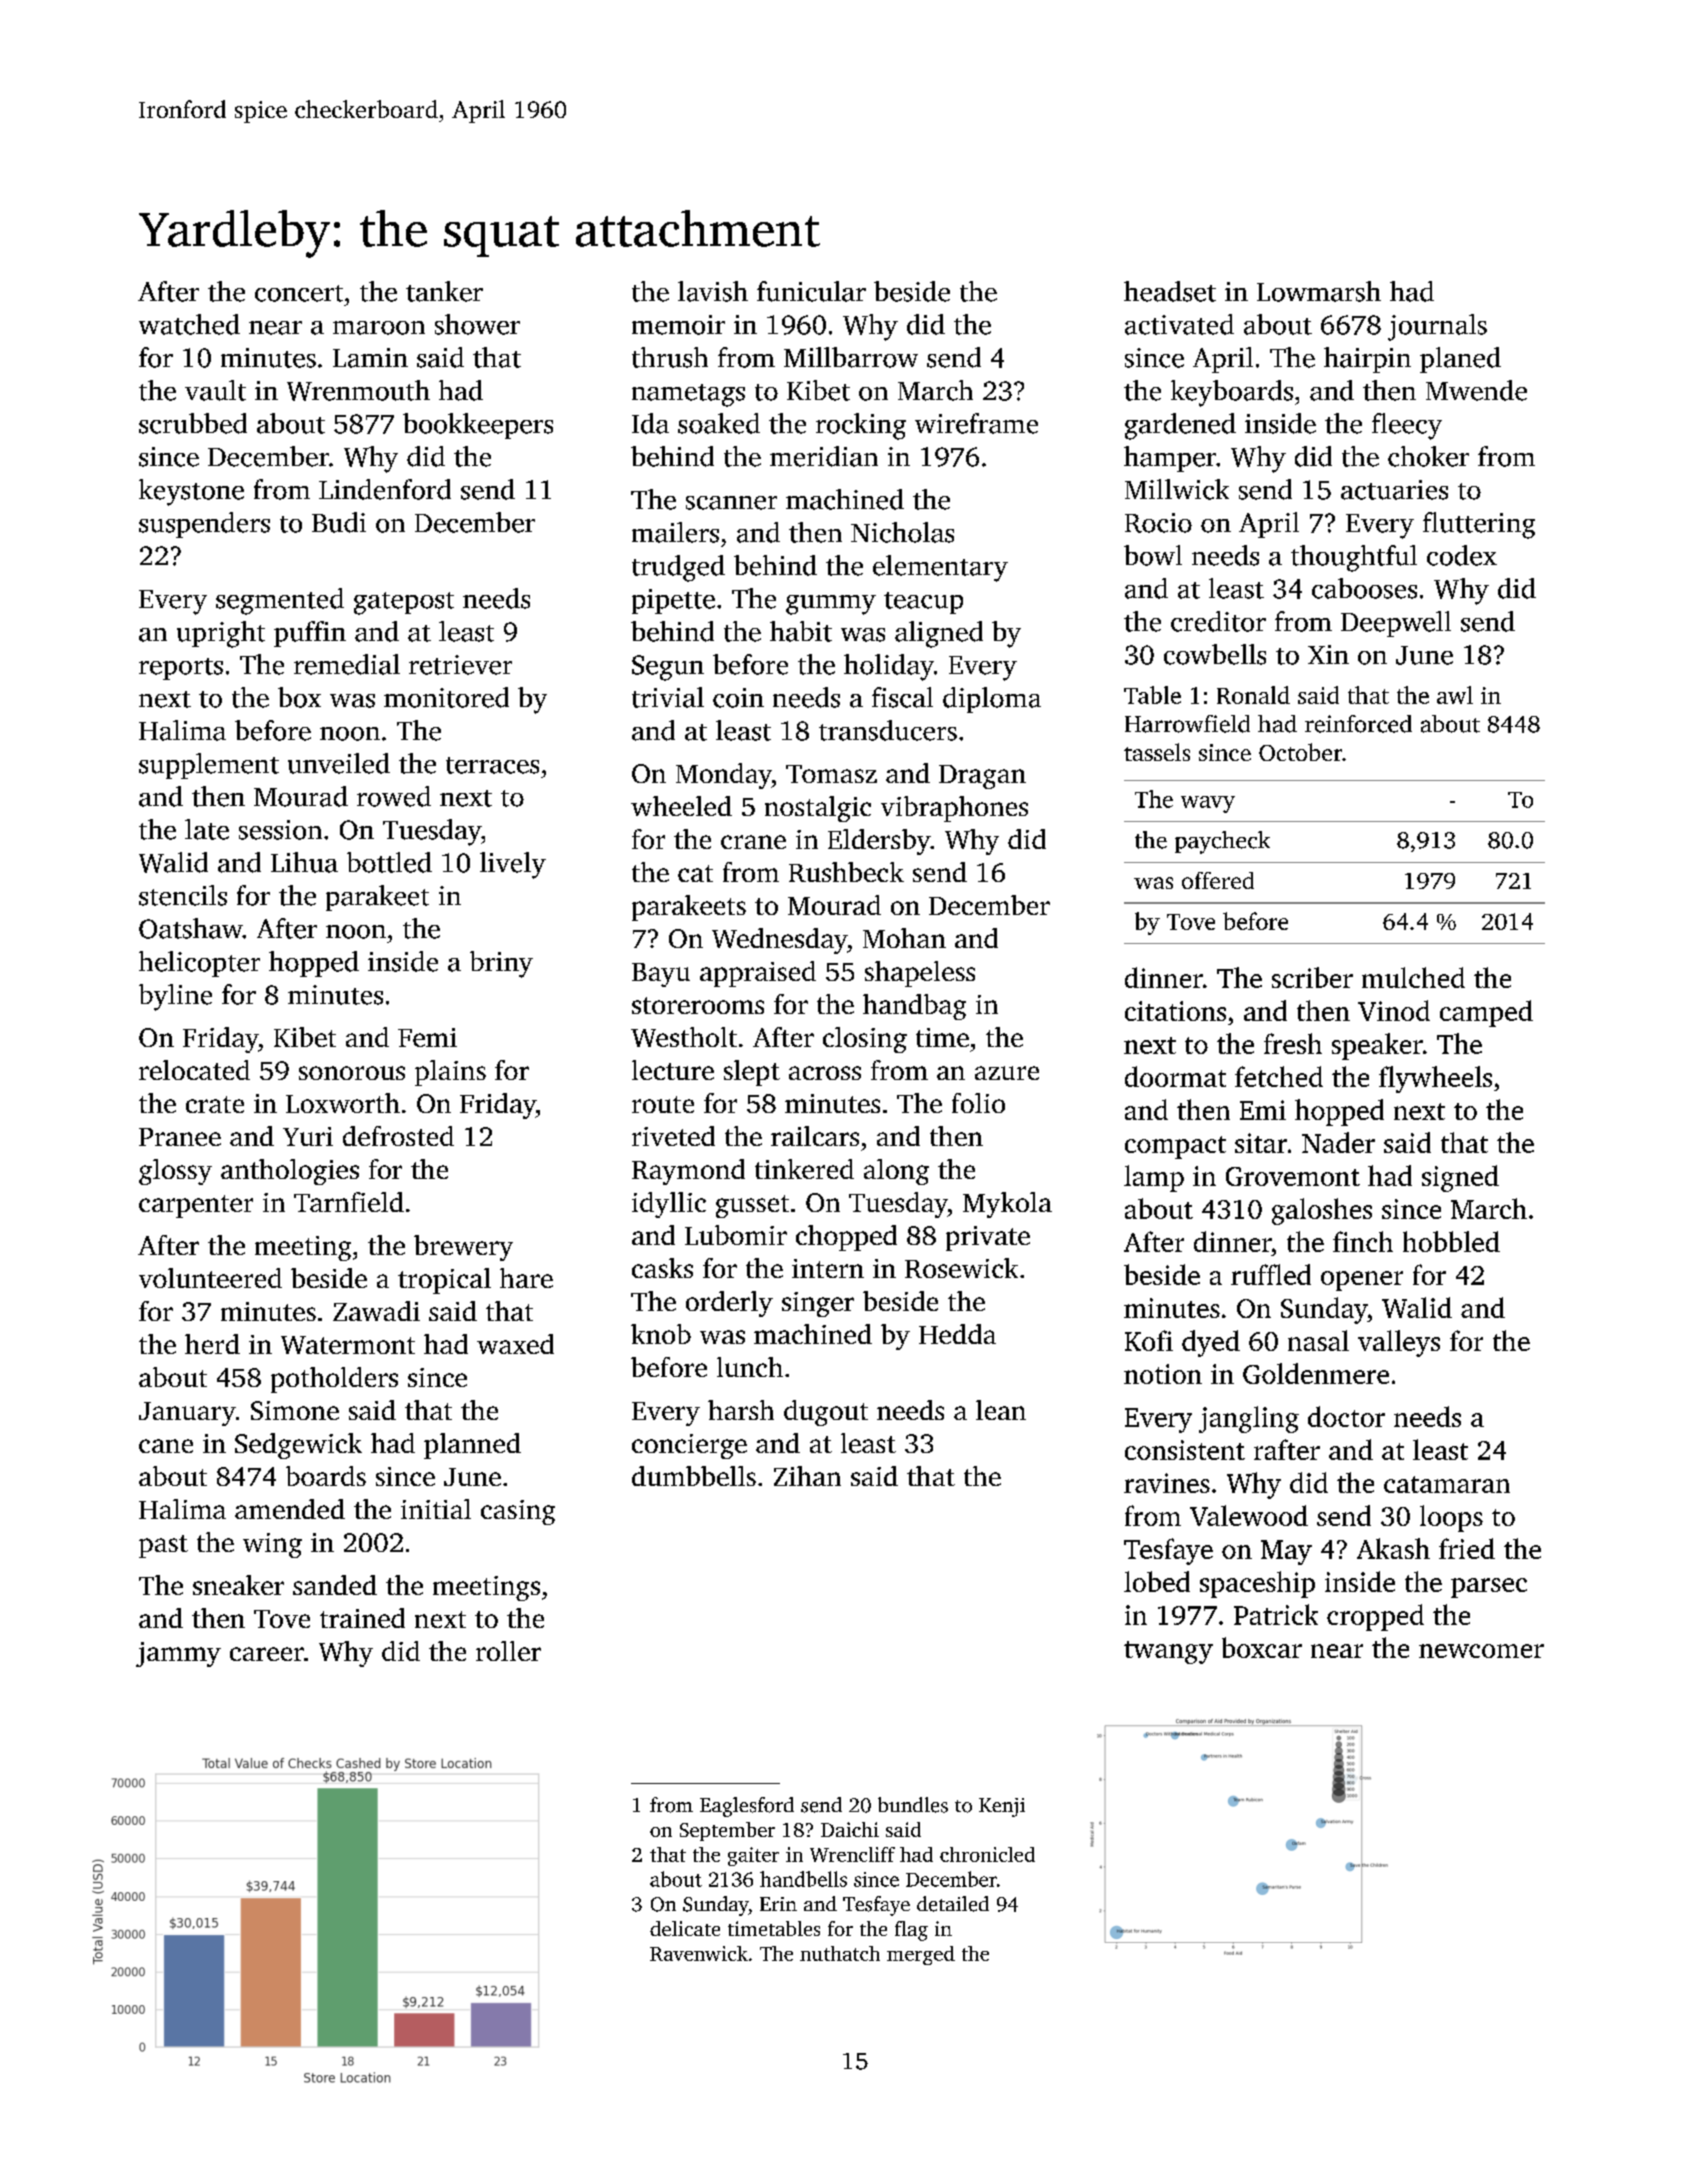 The width and height of the image is (1683, 2178). Describe the element at coordinates (811, 291) in the image. I see `funicular` at that location.
